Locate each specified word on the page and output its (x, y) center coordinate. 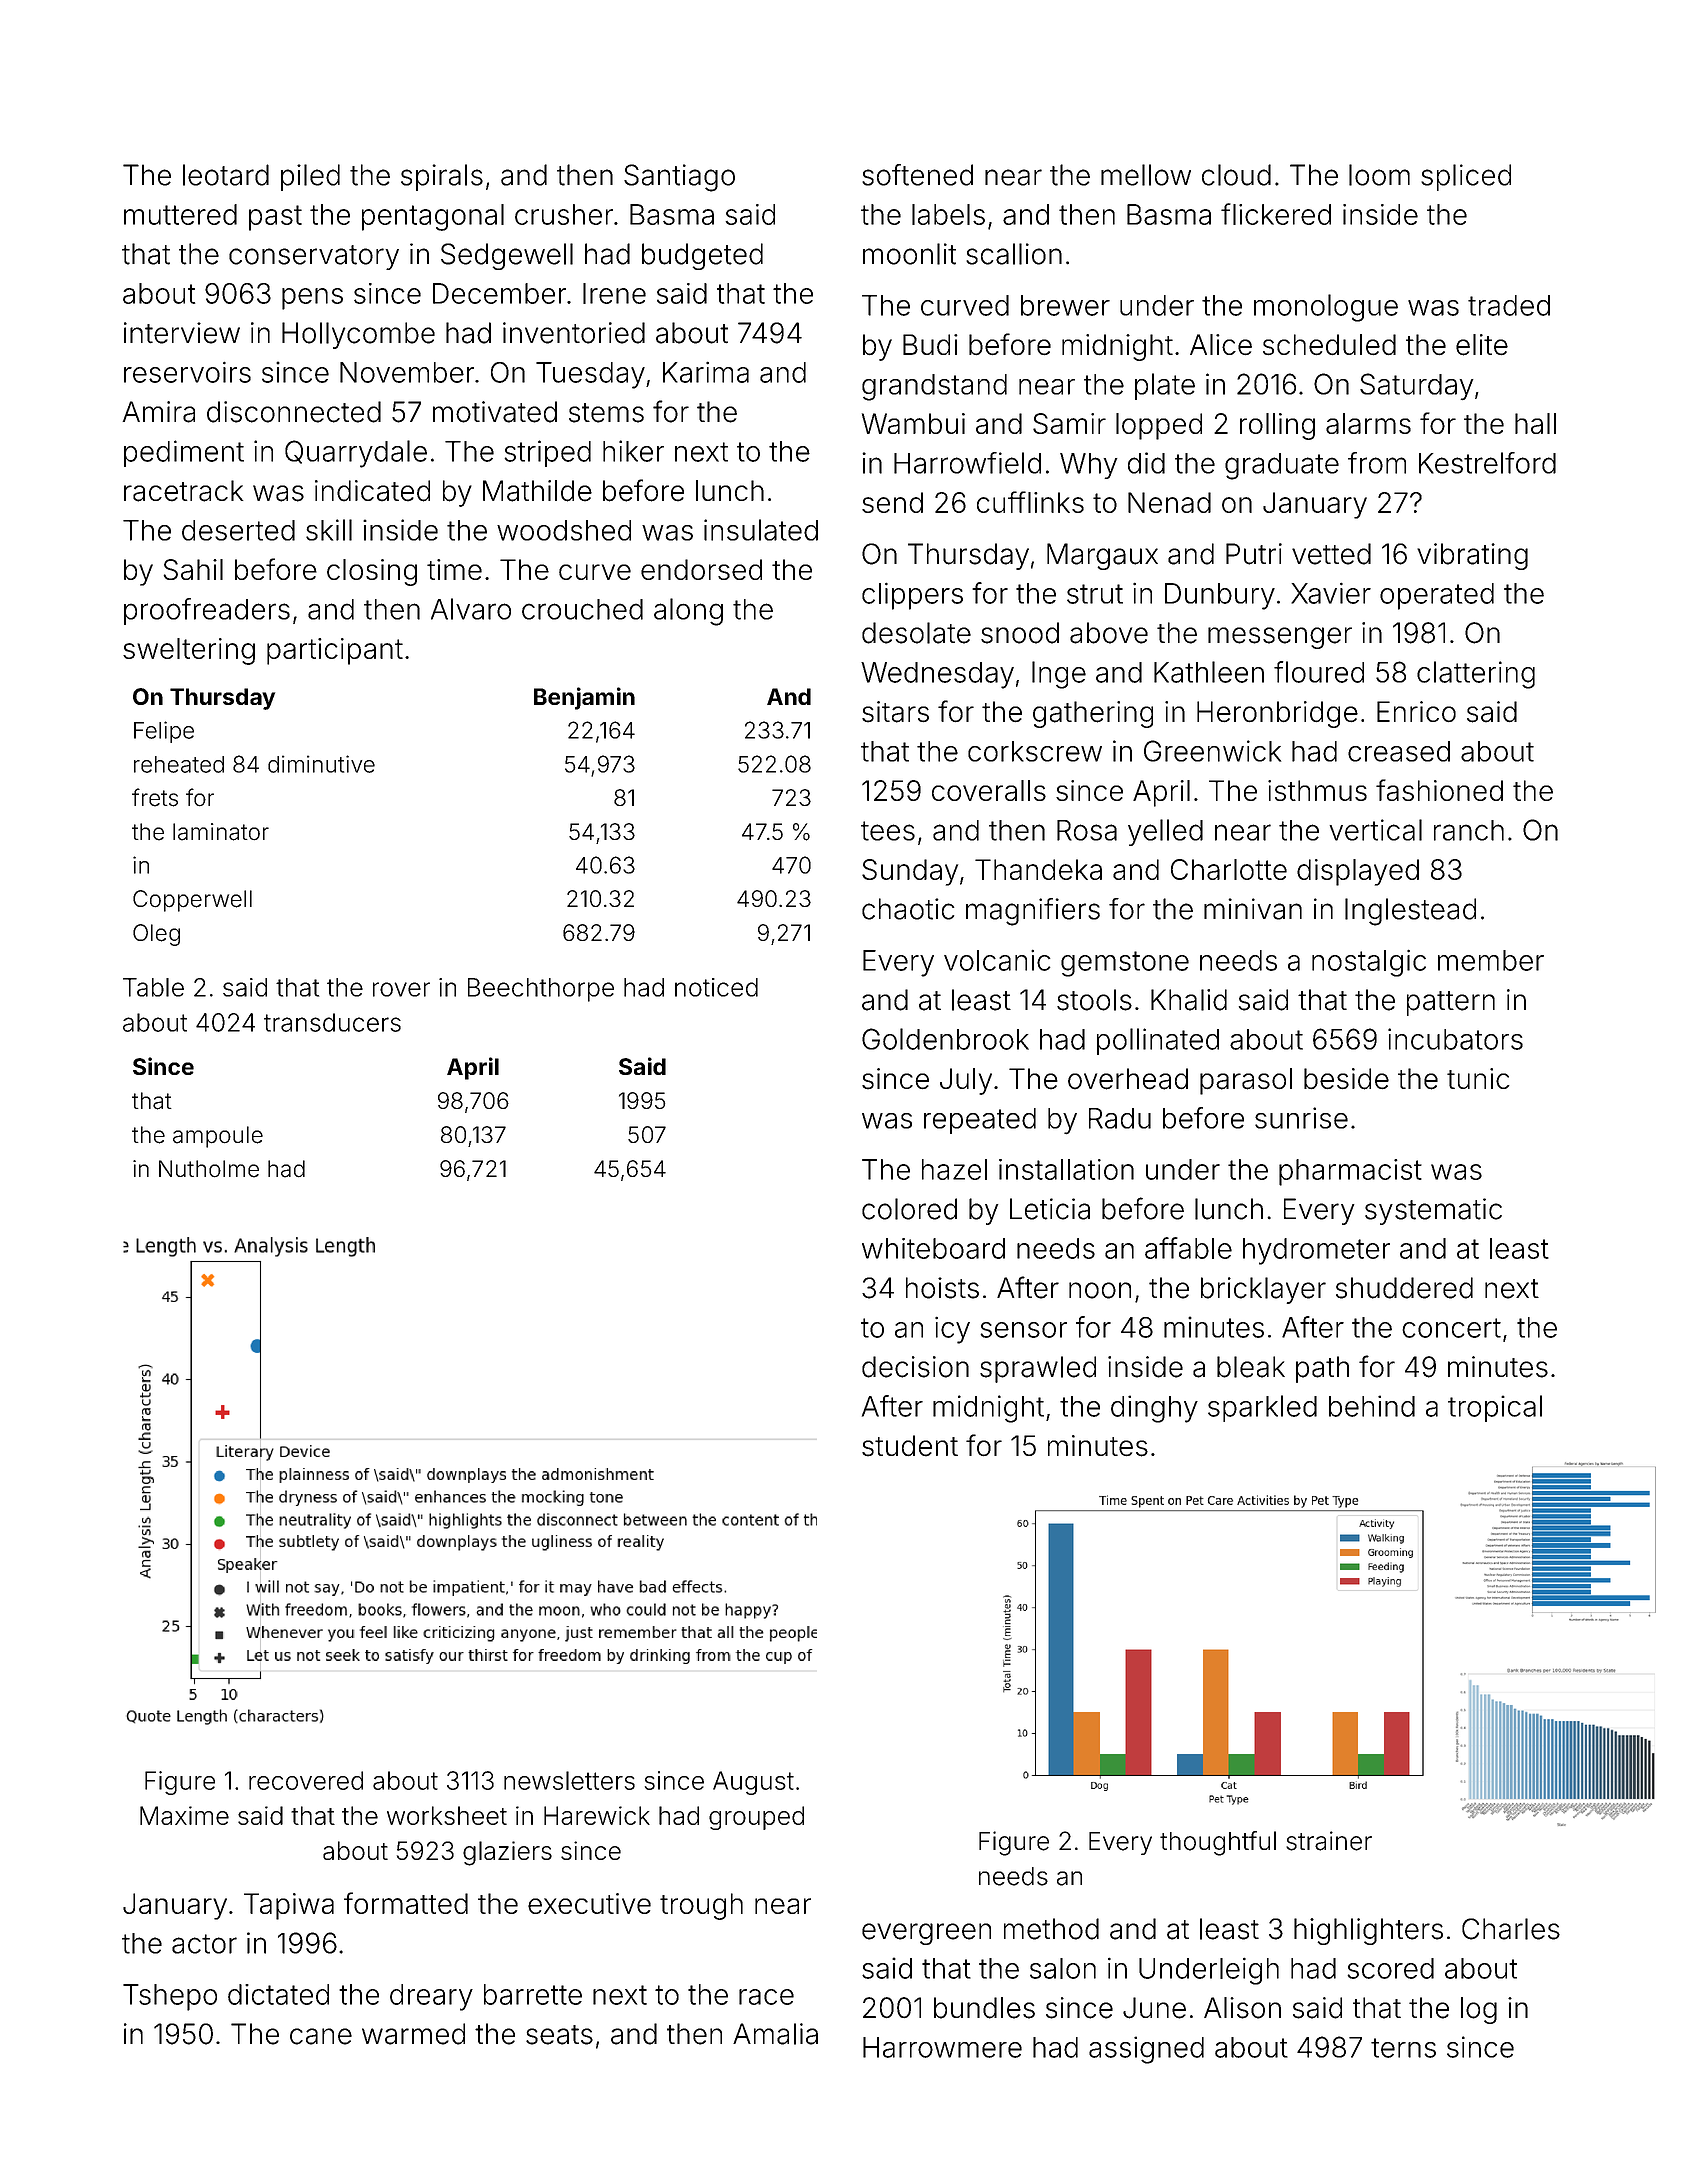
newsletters (569, 1780)
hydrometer (1316, 1251)
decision (915, 1367)
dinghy (1154, 1409)
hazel (954, 1169)
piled (310, 177)
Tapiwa (289, 1906)
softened (917, 175)
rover (401, 989)
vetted (1331, 554)
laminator (221, 832)
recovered (306, 1780)
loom (1379, 175)
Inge (1059, 675)
